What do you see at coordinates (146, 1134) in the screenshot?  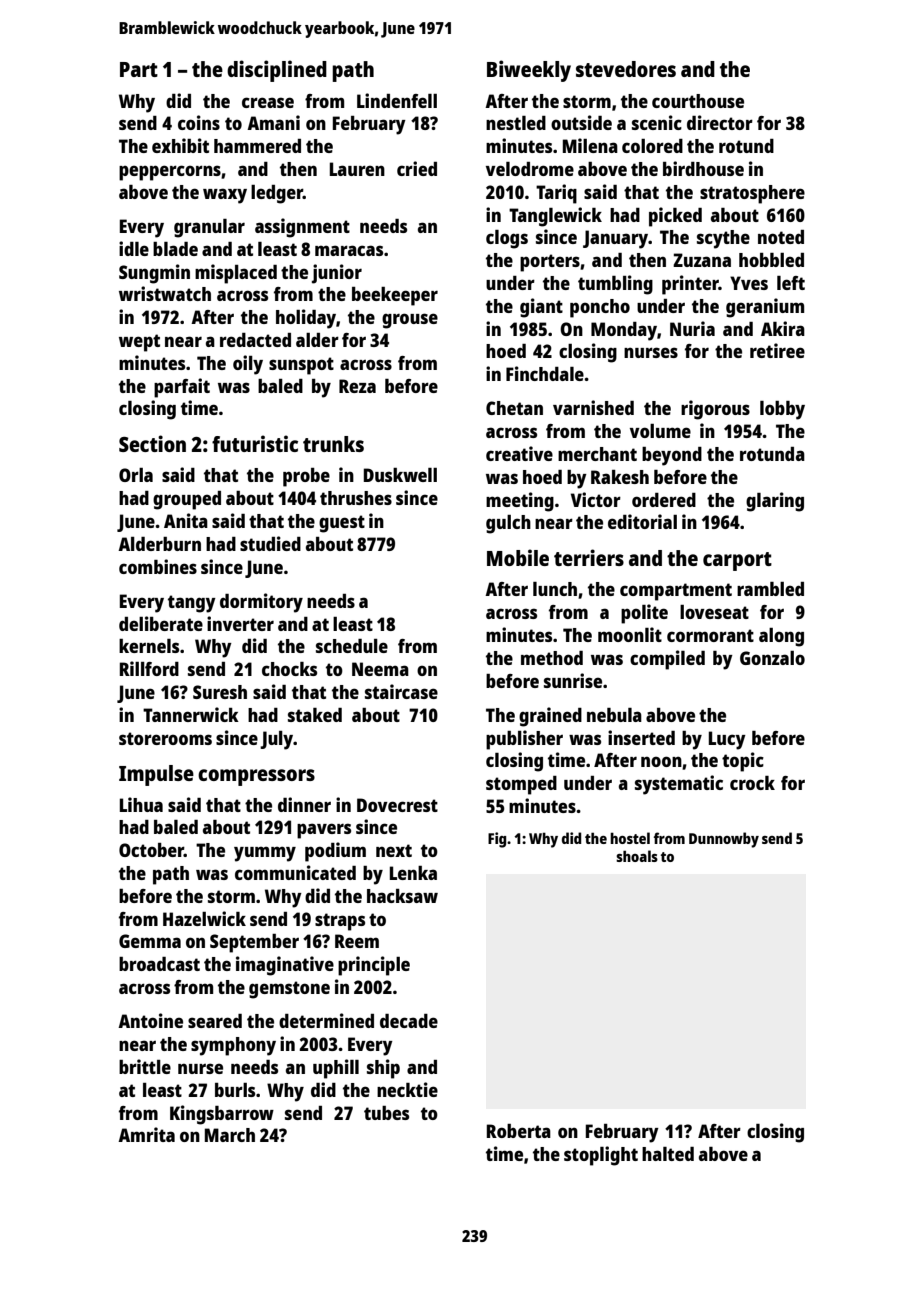 I see `Amrita` at bounding box center [146, 1134].
